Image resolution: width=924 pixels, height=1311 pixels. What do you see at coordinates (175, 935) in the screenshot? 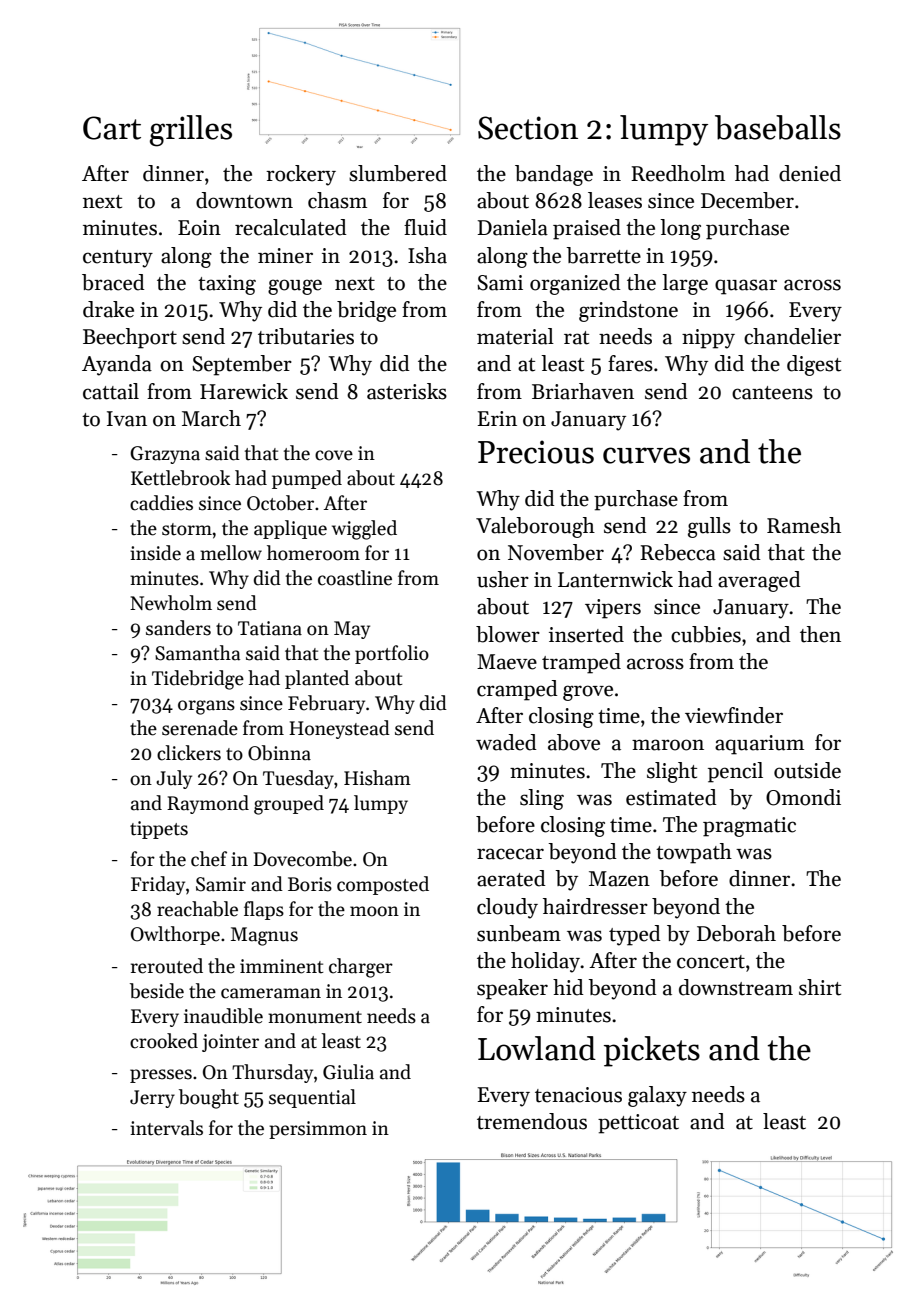
I see `Owlthorpe` at bounding box center [175, 935].
